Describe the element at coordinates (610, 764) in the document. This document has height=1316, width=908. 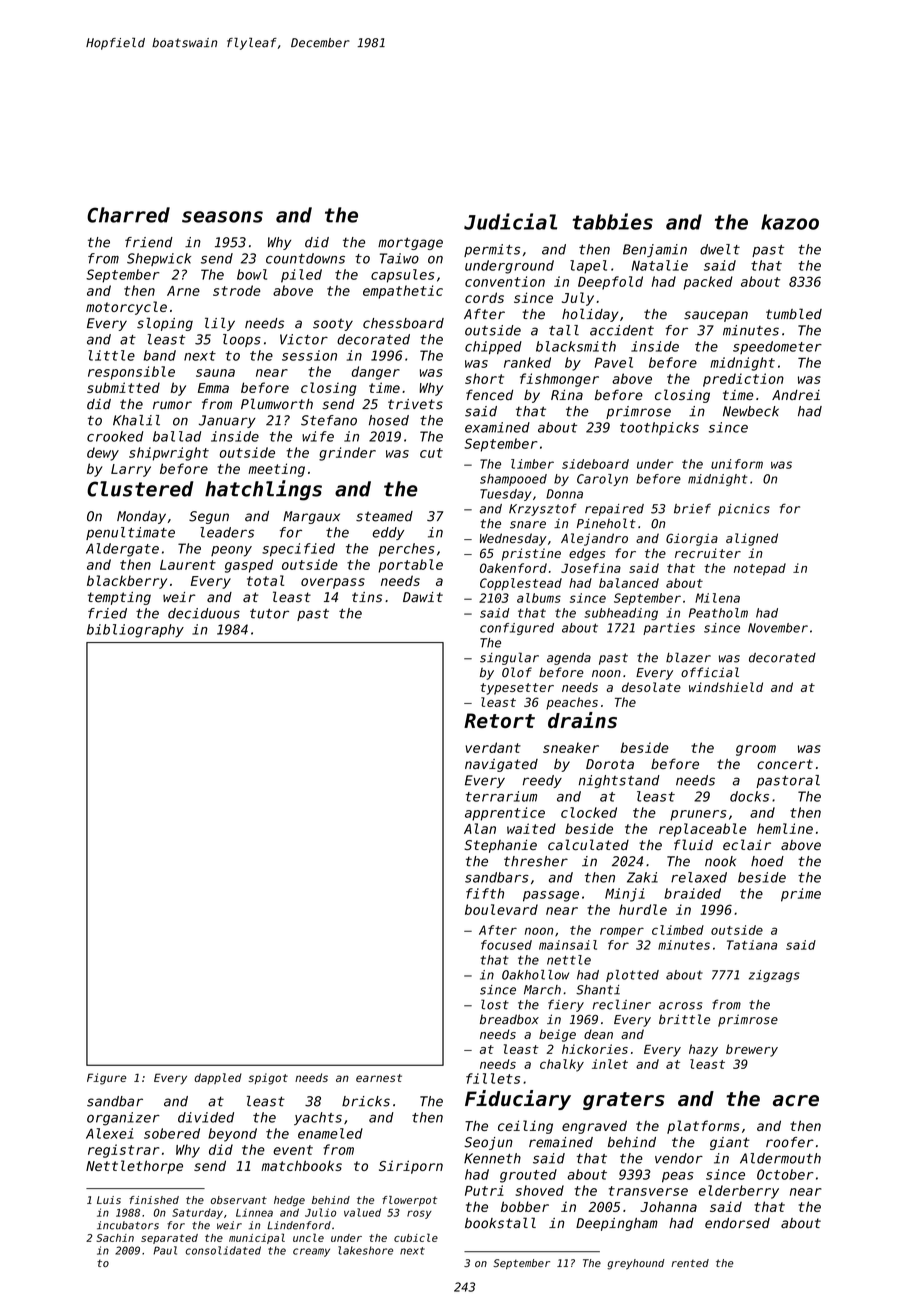
I see `Dorota` at that location.
